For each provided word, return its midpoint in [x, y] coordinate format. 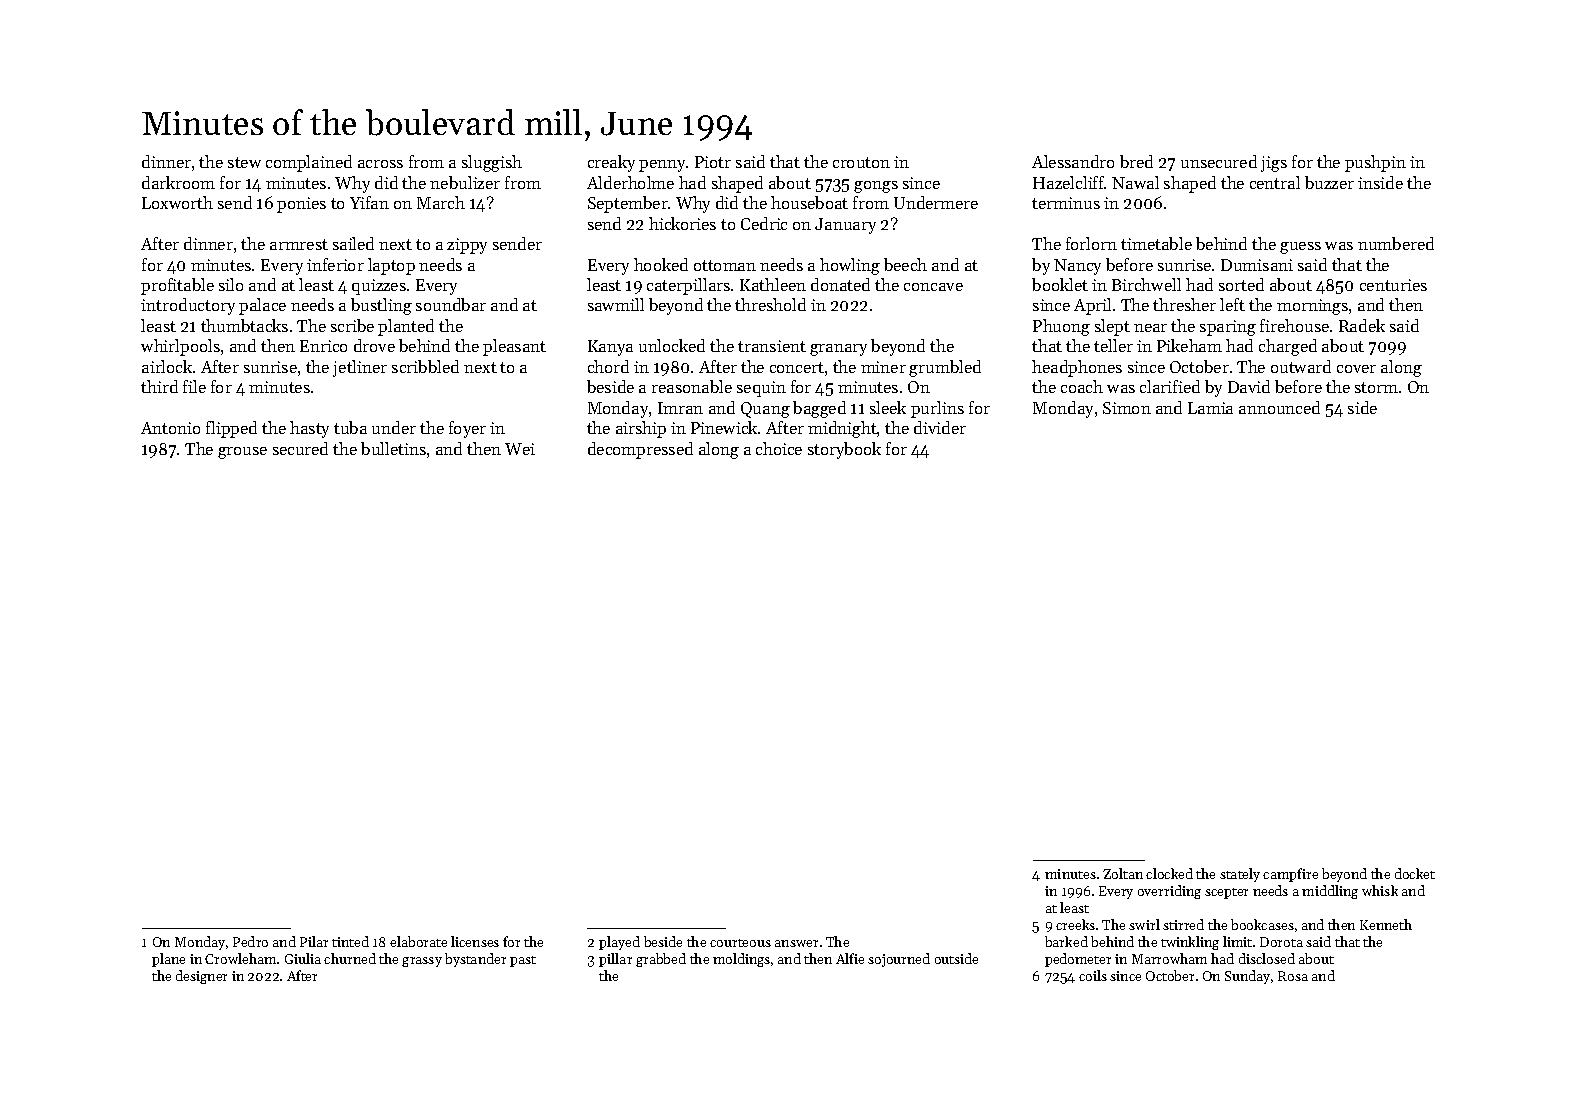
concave [933, 287]
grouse [242, 453]
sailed [353, 243]
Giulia [303, 958]
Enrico [323, 346]
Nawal [1135, 182]
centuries [1393, 285]
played [619, 943]
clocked [1169, 873]
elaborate [418, 941]
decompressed [640, 450]
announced [1279, 407]
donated [840, 284]
